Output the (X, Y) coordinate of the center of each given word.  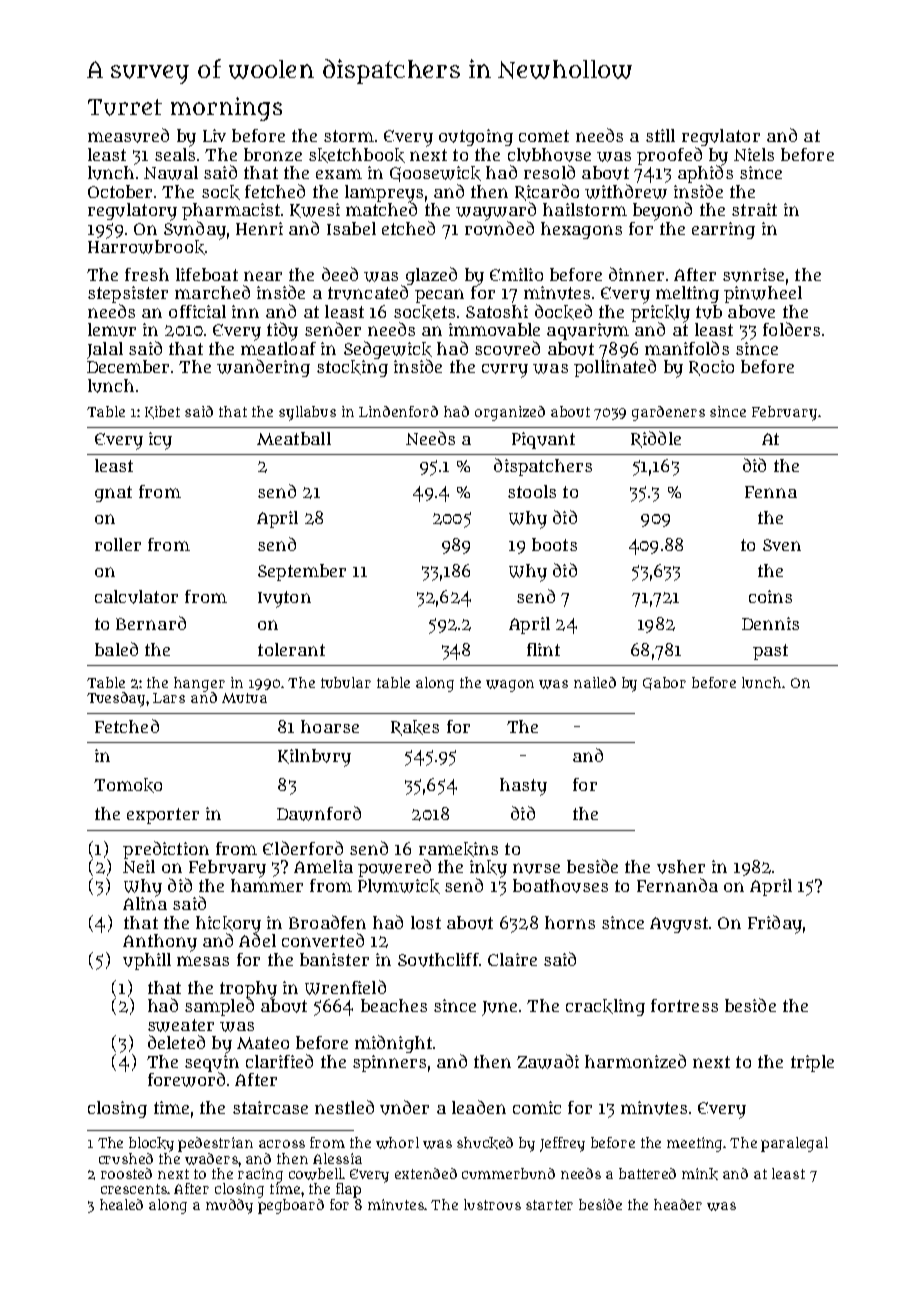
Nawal (171, 173)
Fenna (771, 492)
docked (563, 312)
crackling (605, 1007)
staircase (270, 1107)
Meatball (294, 438)
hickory (228, 925)
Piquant (543, 440)
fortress (684, 1005)
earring (723, 230)
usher (681, 867)
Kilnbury (314, 758)
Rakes (415, 728)
